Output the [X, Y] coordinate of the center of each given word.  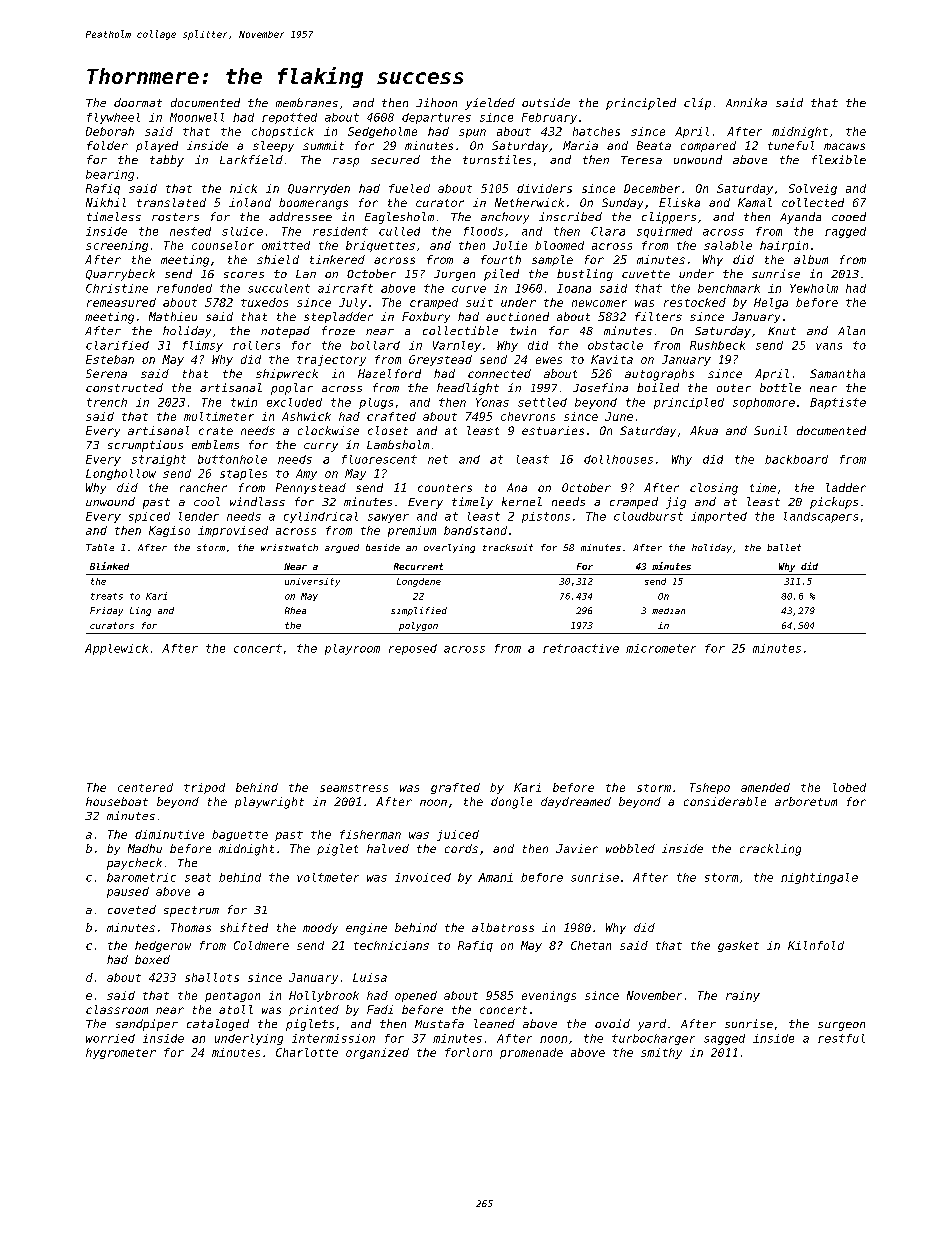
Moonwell [197, 117]
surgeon [841, 1026]
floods [483, 231]
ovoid [612, 1023]
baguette [240, 835]
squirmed [664, 232]
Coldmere [261, 945]
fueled [409, 188]
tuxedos [264, 302]
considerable [725, 801]
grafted [455, 788]
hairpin [784, 246]
